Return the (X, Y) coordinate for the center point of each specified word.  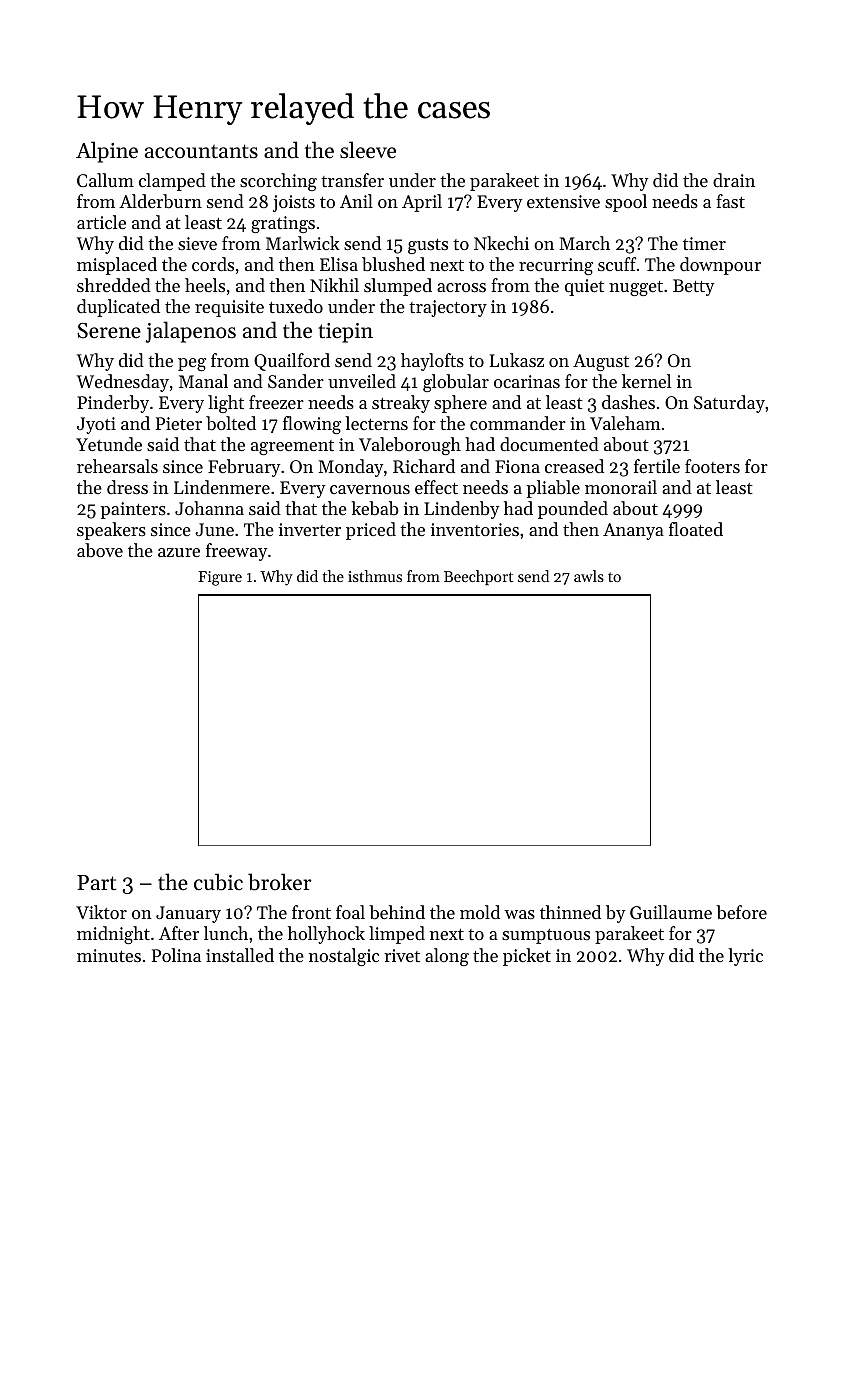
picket (527, 957)
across (461, 287)
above (100, 550)
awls (589, 576)
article (101, 222)
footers (712, 466)
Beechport (478, 577)
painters (133, 510)
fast (730, 201)
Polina (176, 955)
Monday (350, 468)
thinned (570, 912)
